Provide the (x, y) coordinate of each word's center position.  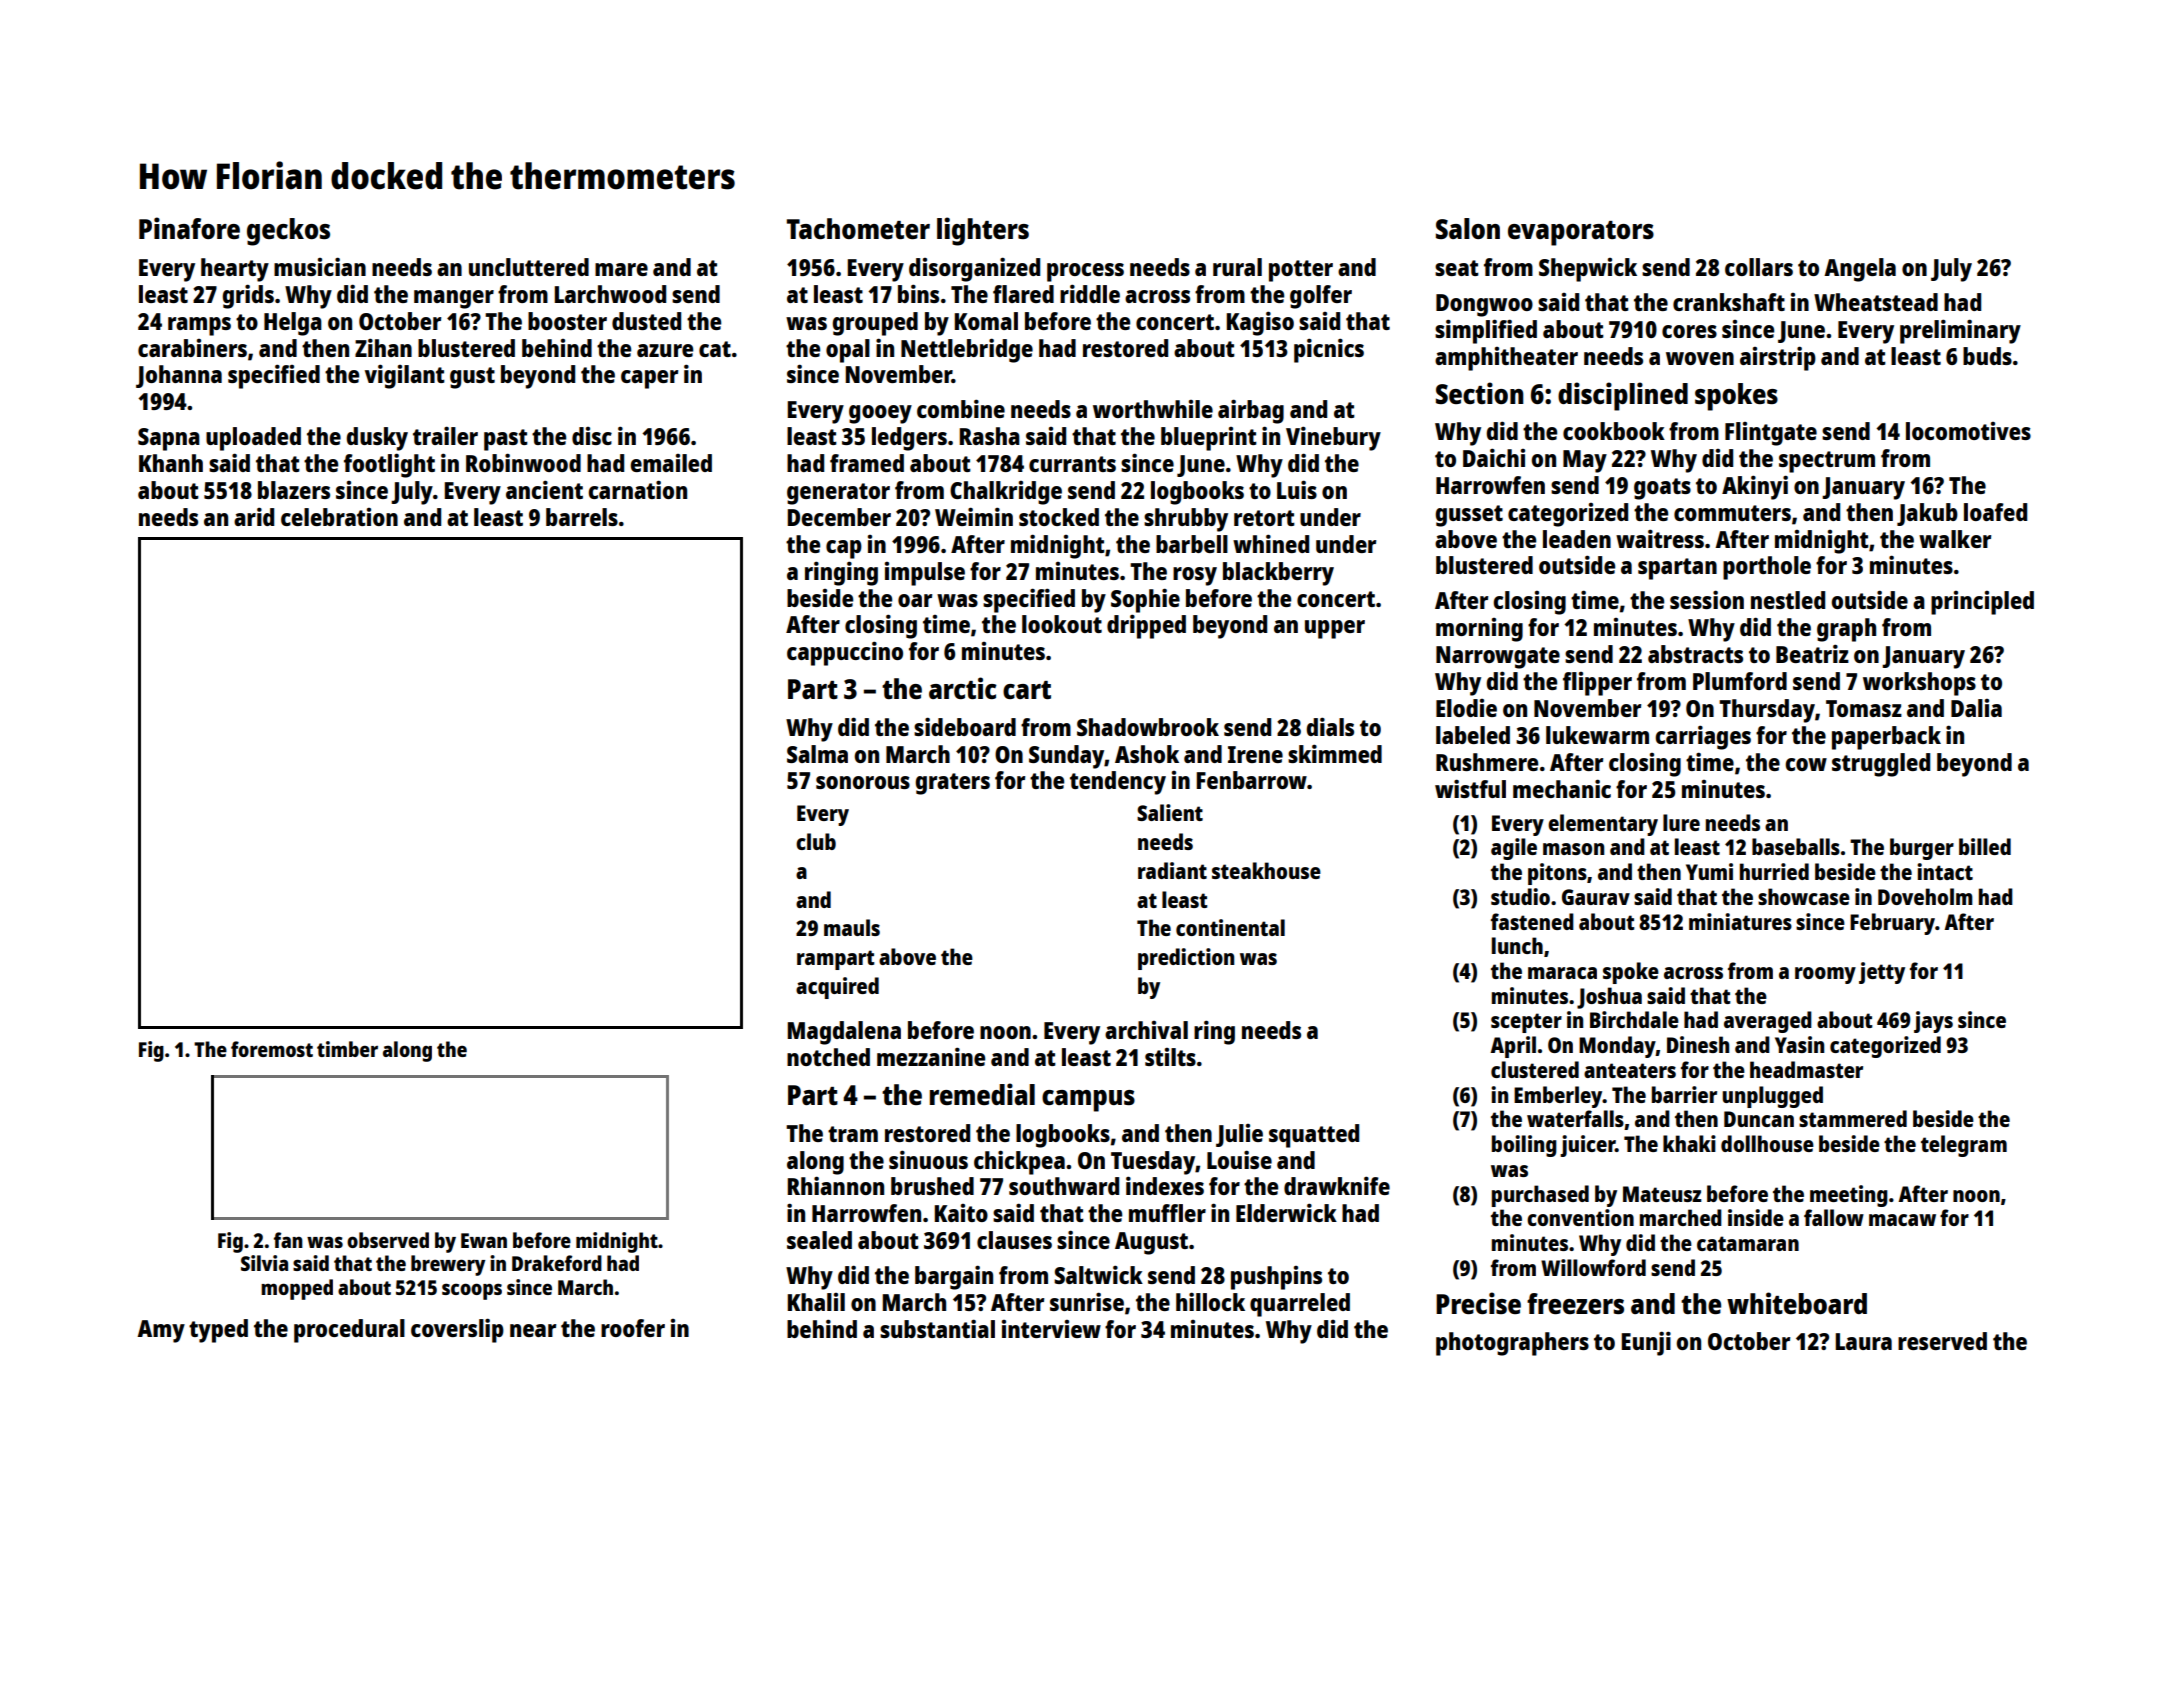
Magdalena (844, 1033)
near (533, 1330)
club (816, 841)
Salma (817, 754)
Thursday (1767, 711)
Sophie (1145, 600)
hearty (235, 270)
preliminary (1960, 331)
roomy (1825, 975)
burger (1922, 849)
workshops (1919, 684)
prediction (1186, 959)
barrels (582, 517)
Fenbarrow (1251, 780)
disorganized (974, 269)
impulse (925, 574)
